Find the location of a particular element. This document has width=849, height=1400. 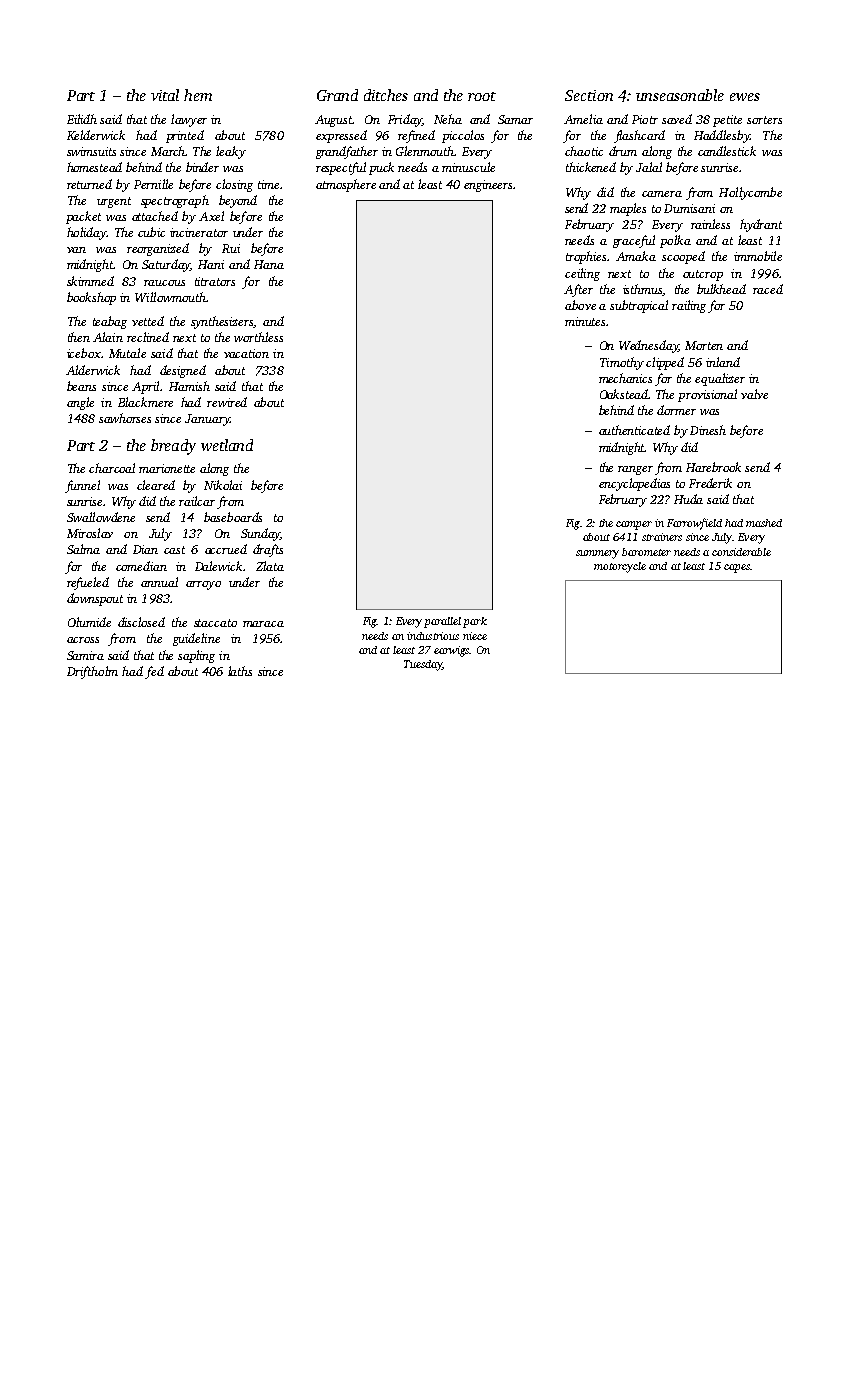

worthless is located at coordinates (258, 337).
